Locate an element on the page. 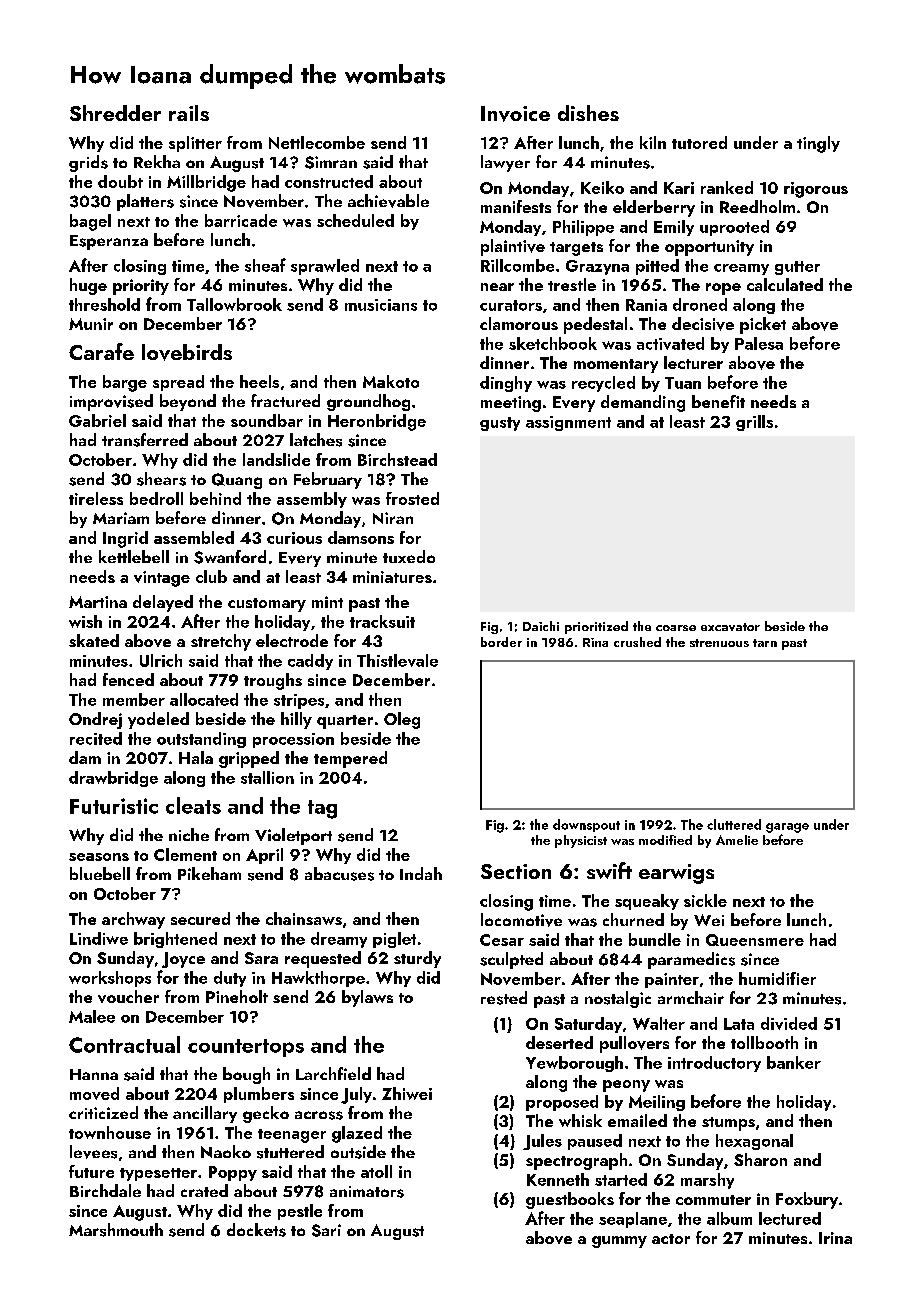  Marshmouth is located at coordinates (116, 1230).
